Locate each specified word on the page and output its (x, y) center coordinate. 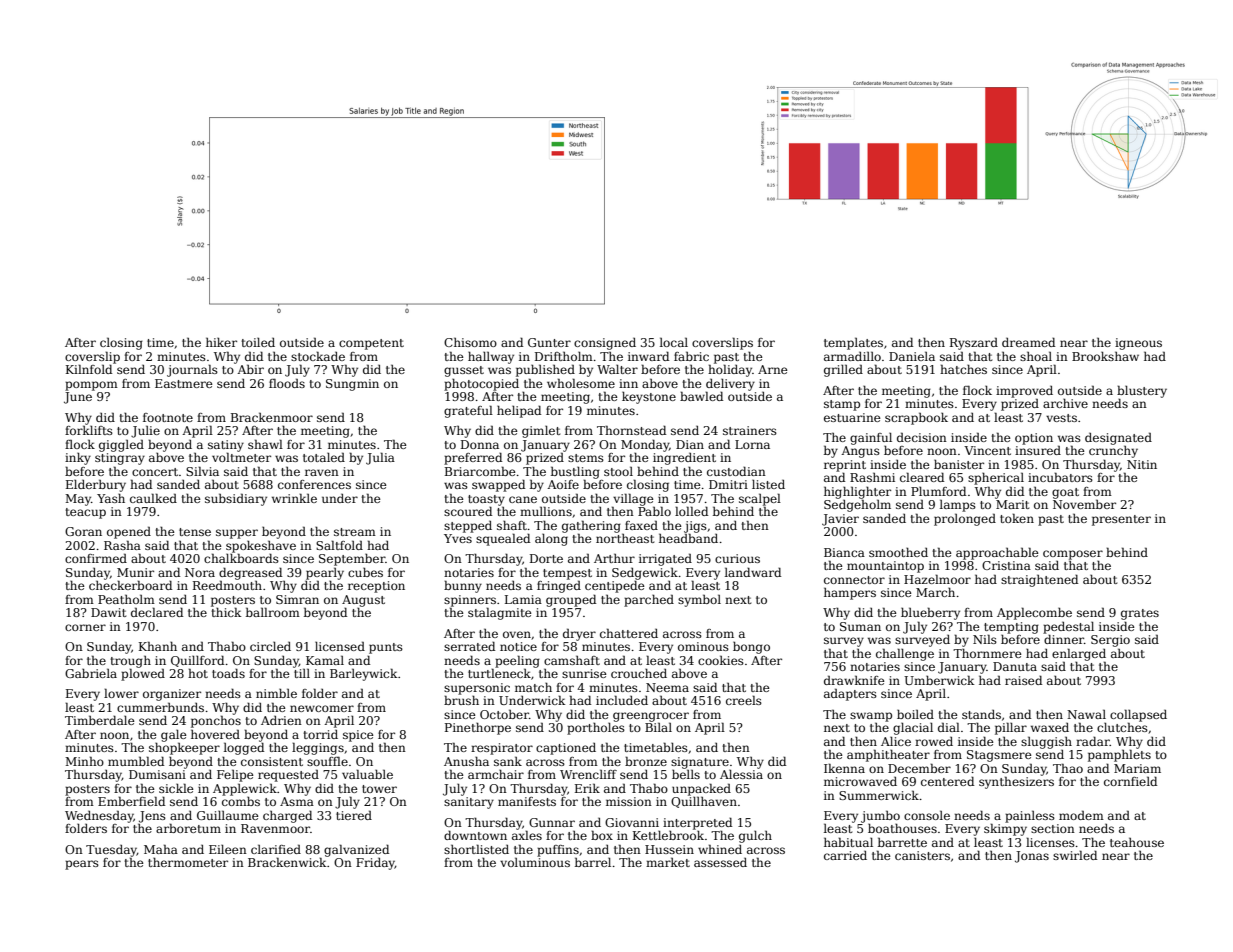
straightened (1039, 580)
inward (648, 356)
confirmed (96, 558)
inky (78, 459)
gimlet (541, 432)
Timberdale (100, 720)
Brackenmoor (272, 417)
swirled (1075, 855)
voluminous (535, 862)
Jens (152, 817)
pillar (1011, 728)
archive (1065, 403)
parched (649, 600)
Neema (667, 687)
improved (1024, 392)
